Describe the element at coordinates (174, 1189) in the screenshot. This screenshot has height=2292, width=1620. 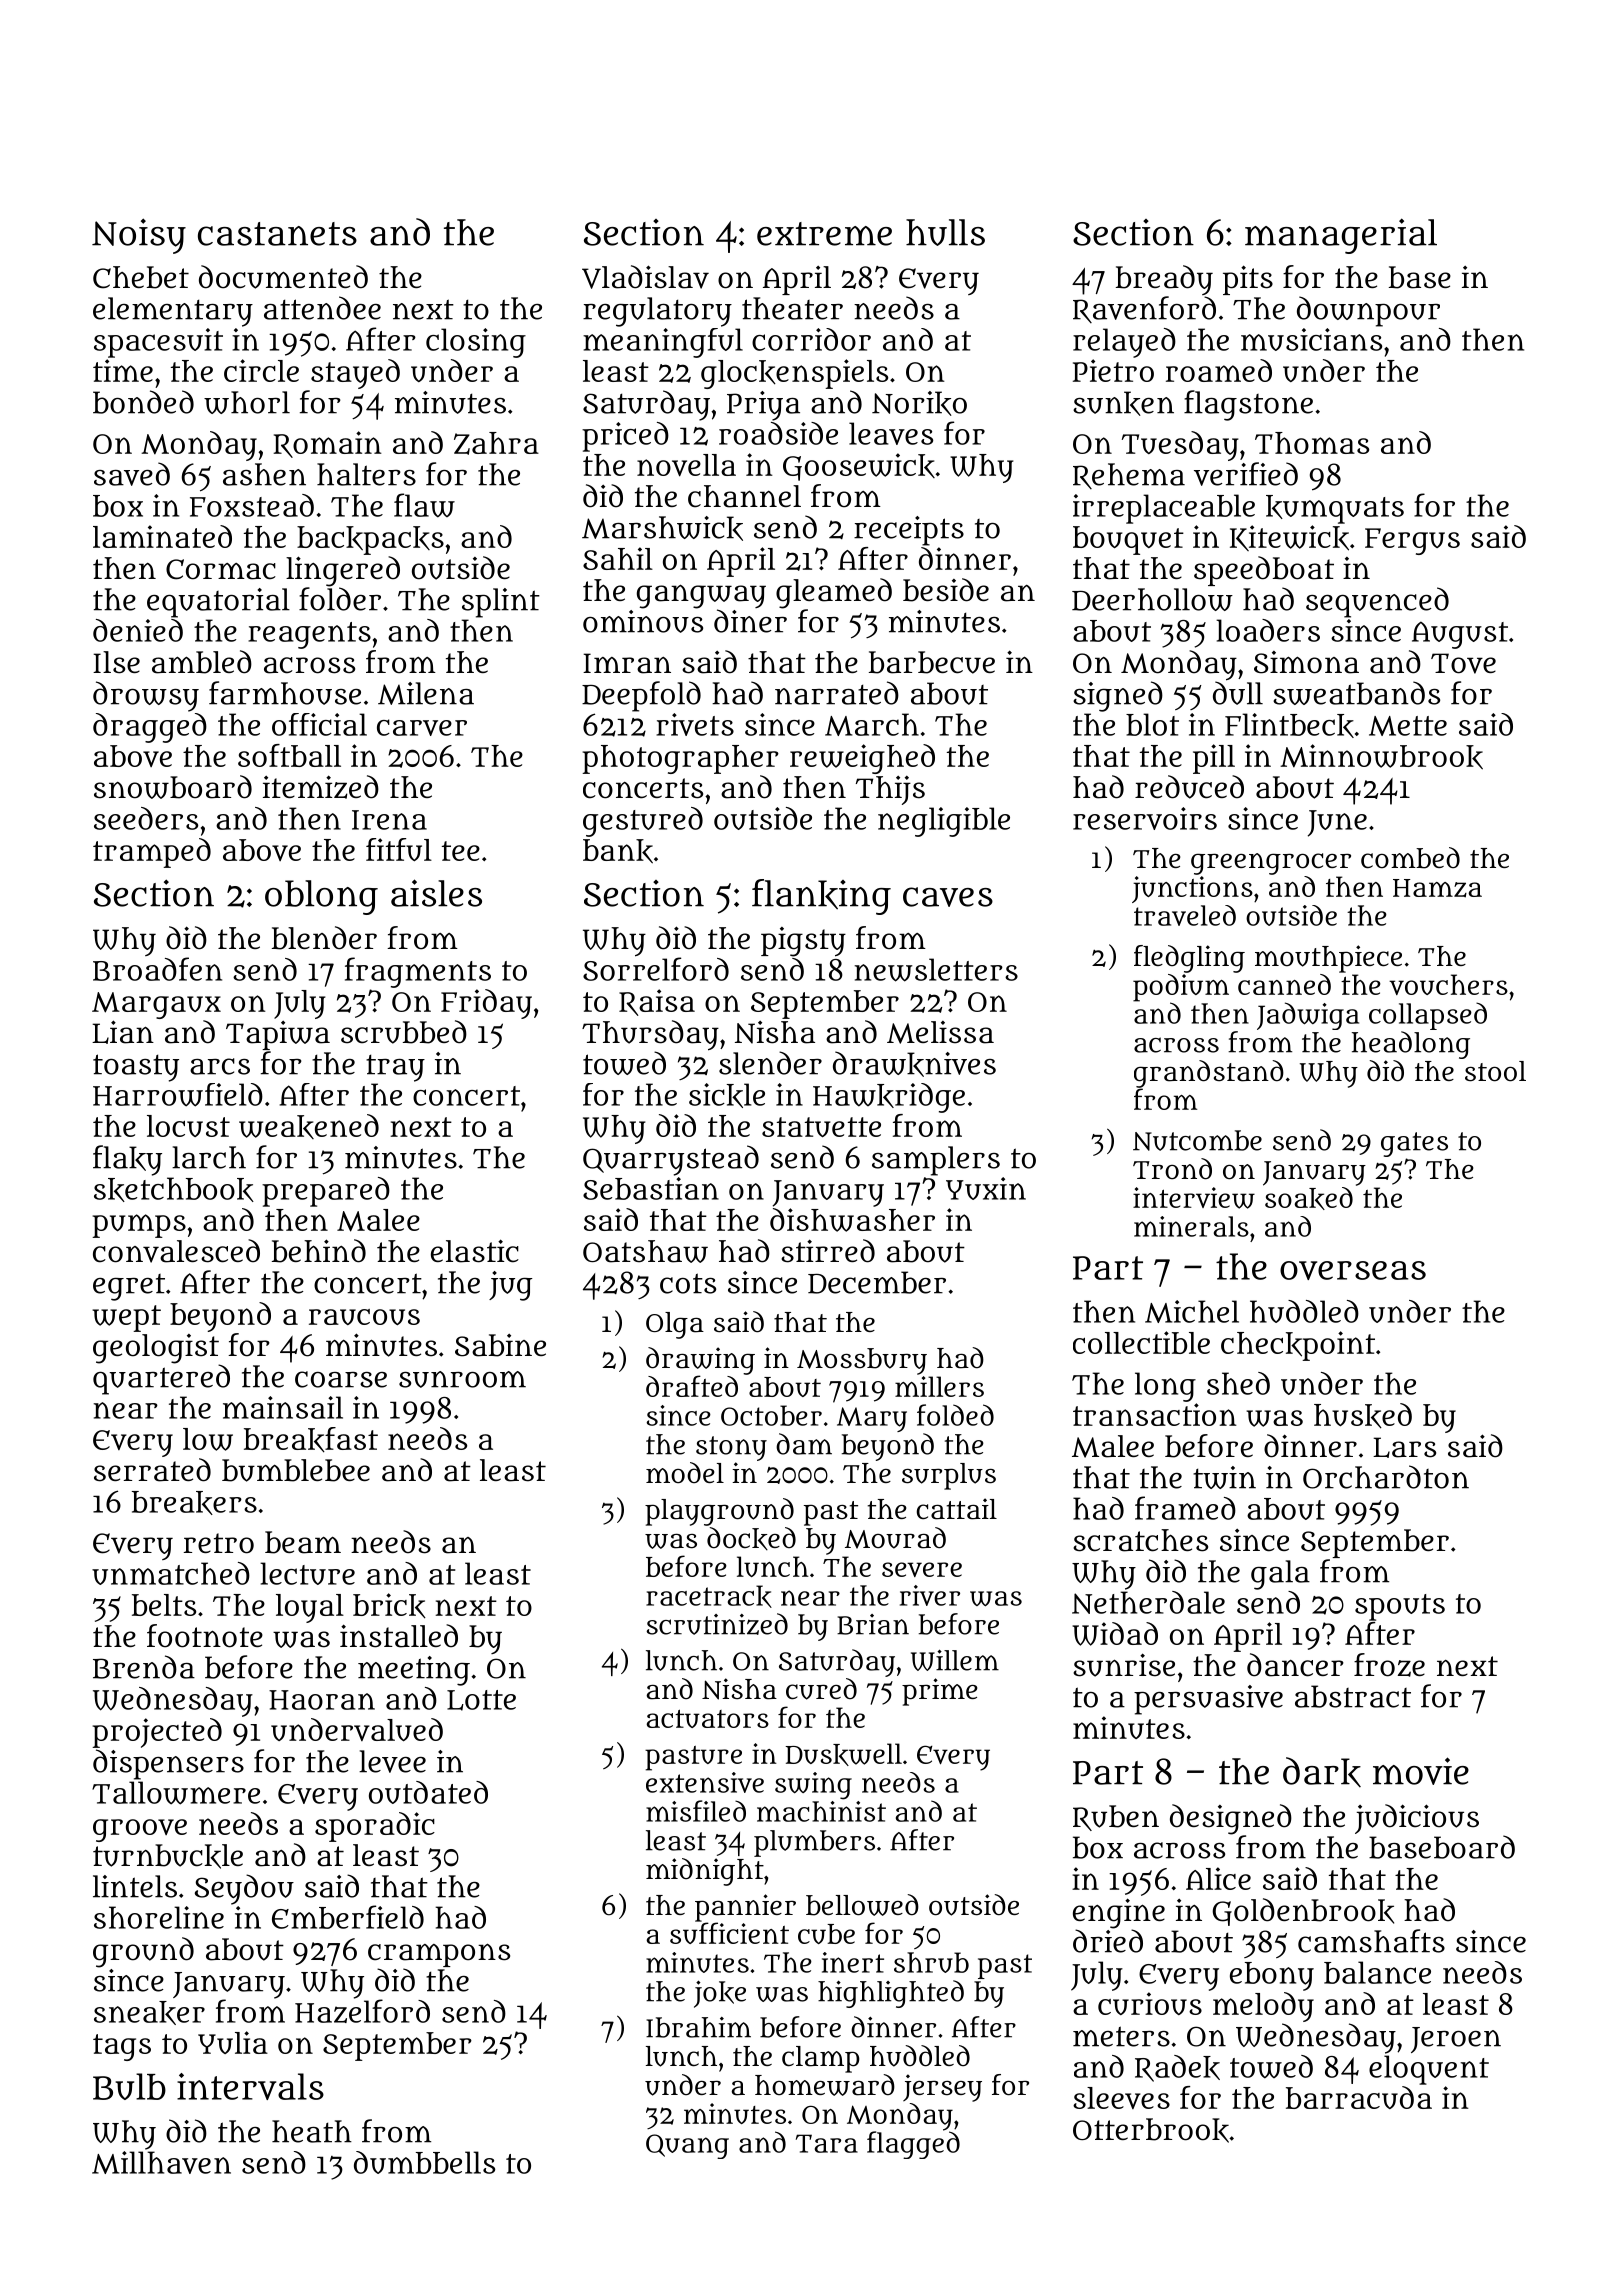
I see `sketchbook` at that location.
